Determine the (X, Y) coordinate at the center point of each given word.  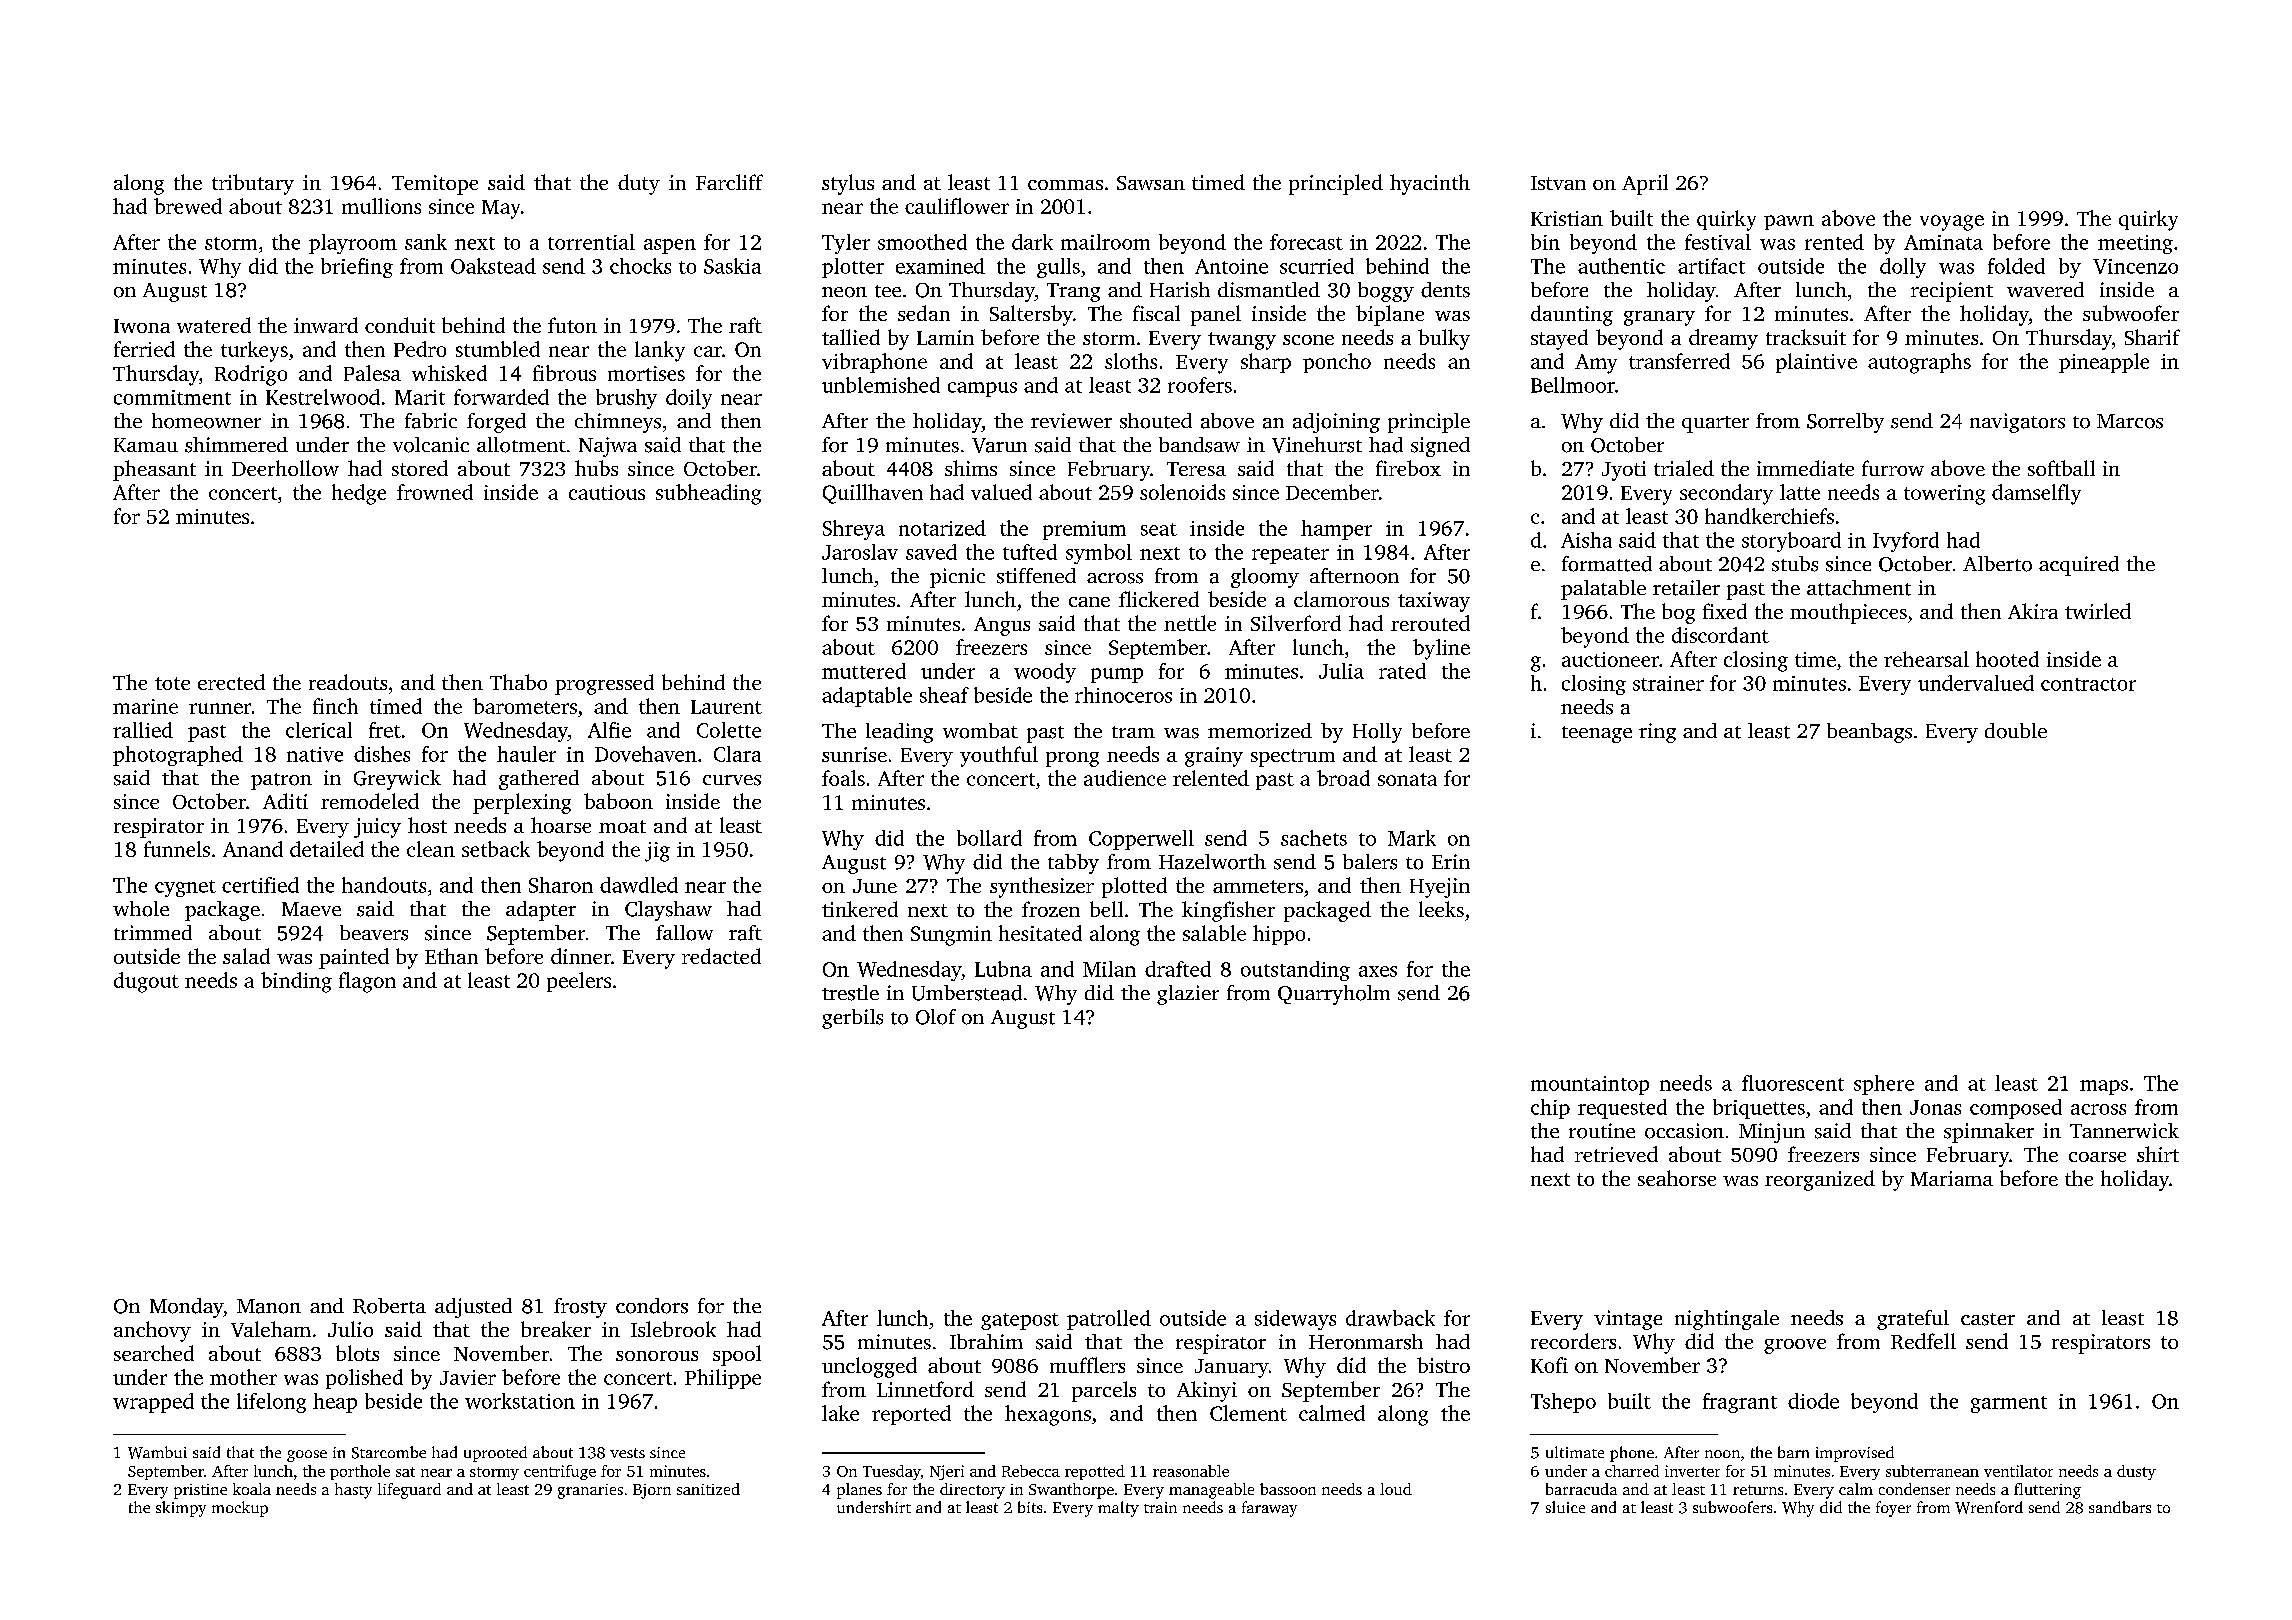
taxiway (1434, 602)
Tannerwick (2124, 1130)
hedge (359, 494)
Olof (936, 1017)
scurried (1317, 266)
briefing (357, 268)
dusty (2136, 1472)
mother (243, 1377)
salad (246, 956)
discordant (1720, 635)
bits (1030, 1507)
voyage (1952, 223)
